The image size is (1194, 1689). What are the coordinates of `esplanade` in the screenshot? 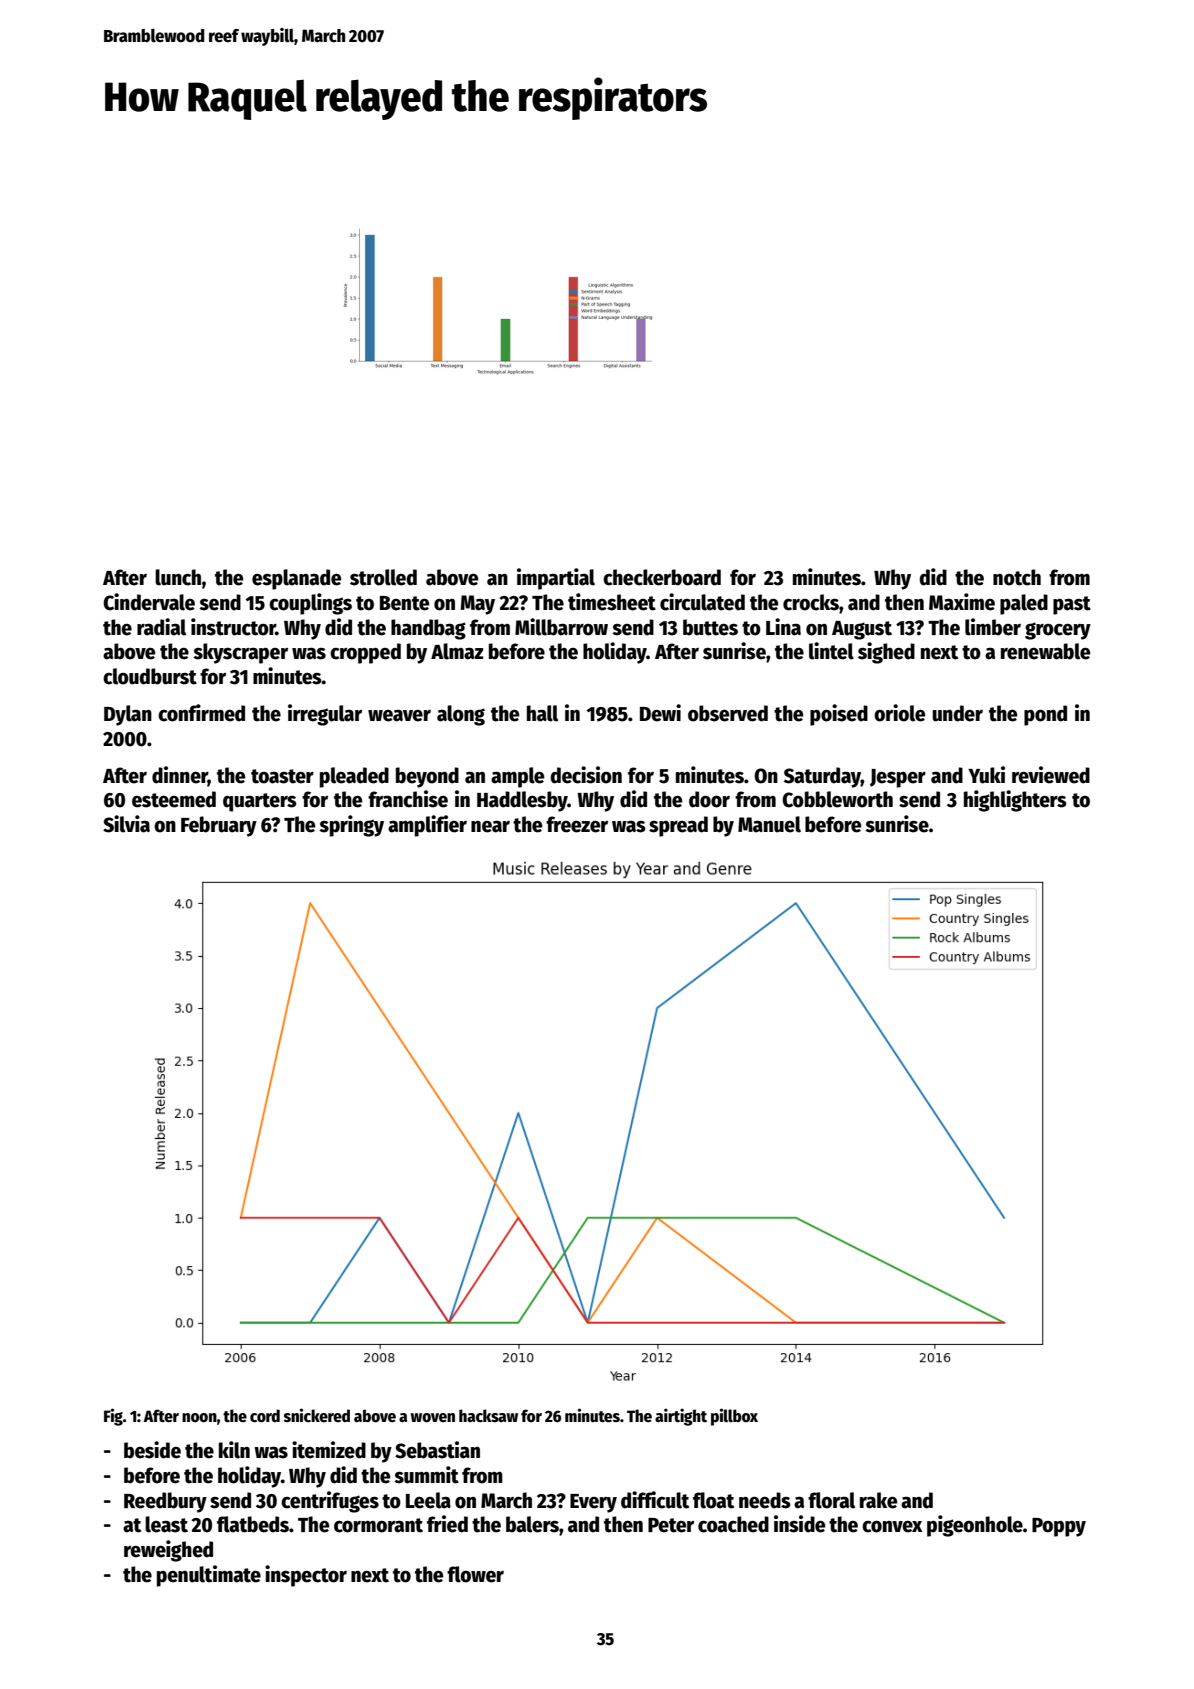 It's located at (296, 579).
